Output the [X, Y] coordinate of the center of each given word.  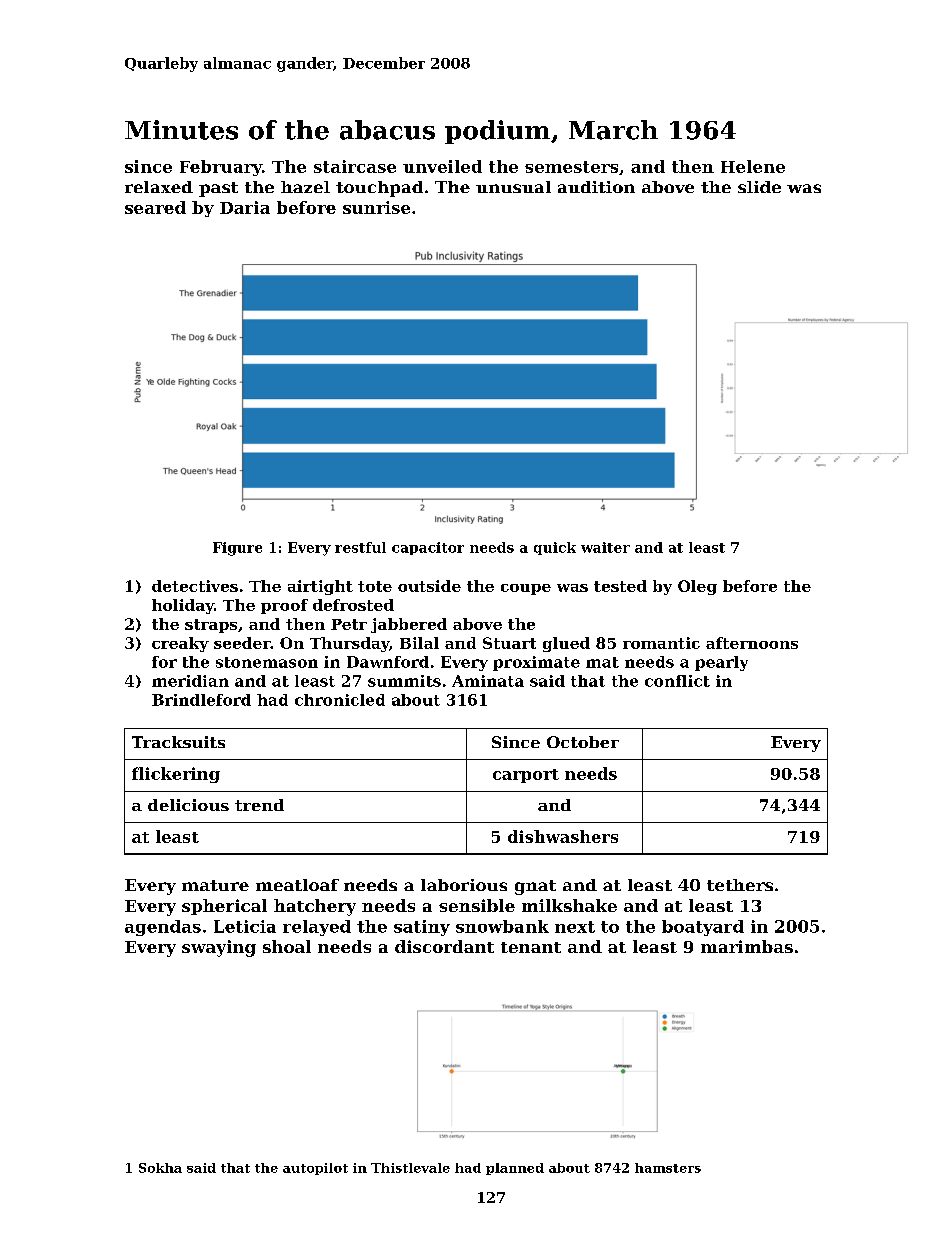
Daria [245, 207]
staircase [355, 166]
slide [759, 187]
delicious [188, 805]
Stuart [509, 643]
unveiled [442, 166]
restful [360, 547]
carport [526, 776]
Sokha [160, 1168]
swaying [219, 948]
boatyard [703, 928]
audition [596, 187]
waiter [605, 547]
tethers [740, 885]
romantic [661, 643]
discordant [444, 946]
